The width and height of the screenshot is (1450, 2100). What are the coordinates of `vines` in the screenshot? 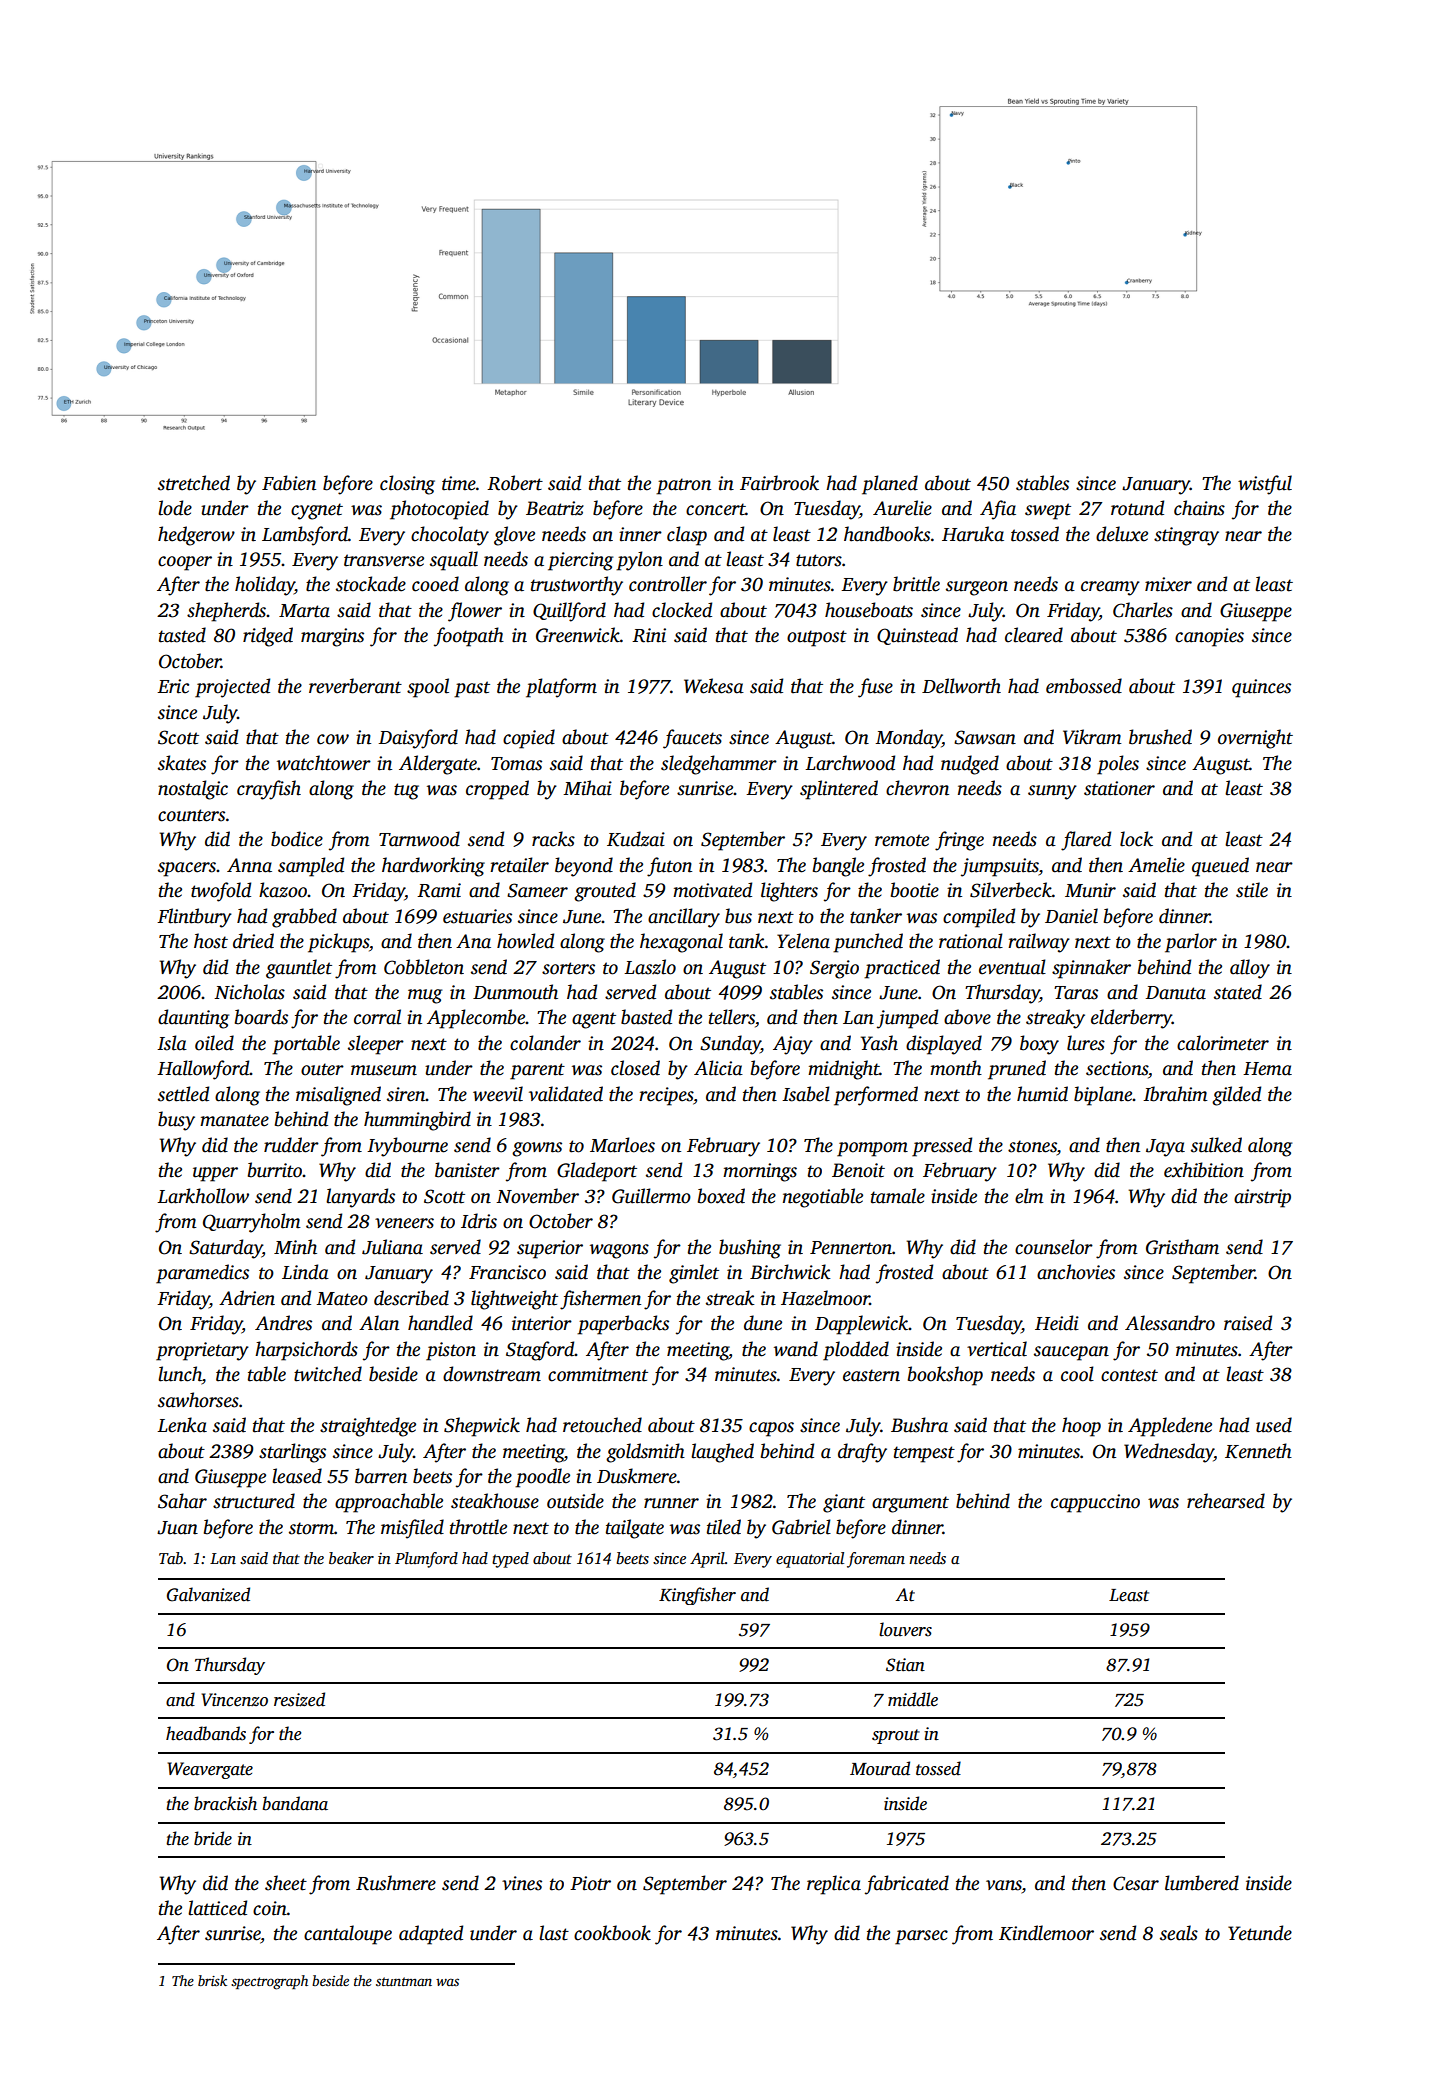 It's located at (522, 1883).
